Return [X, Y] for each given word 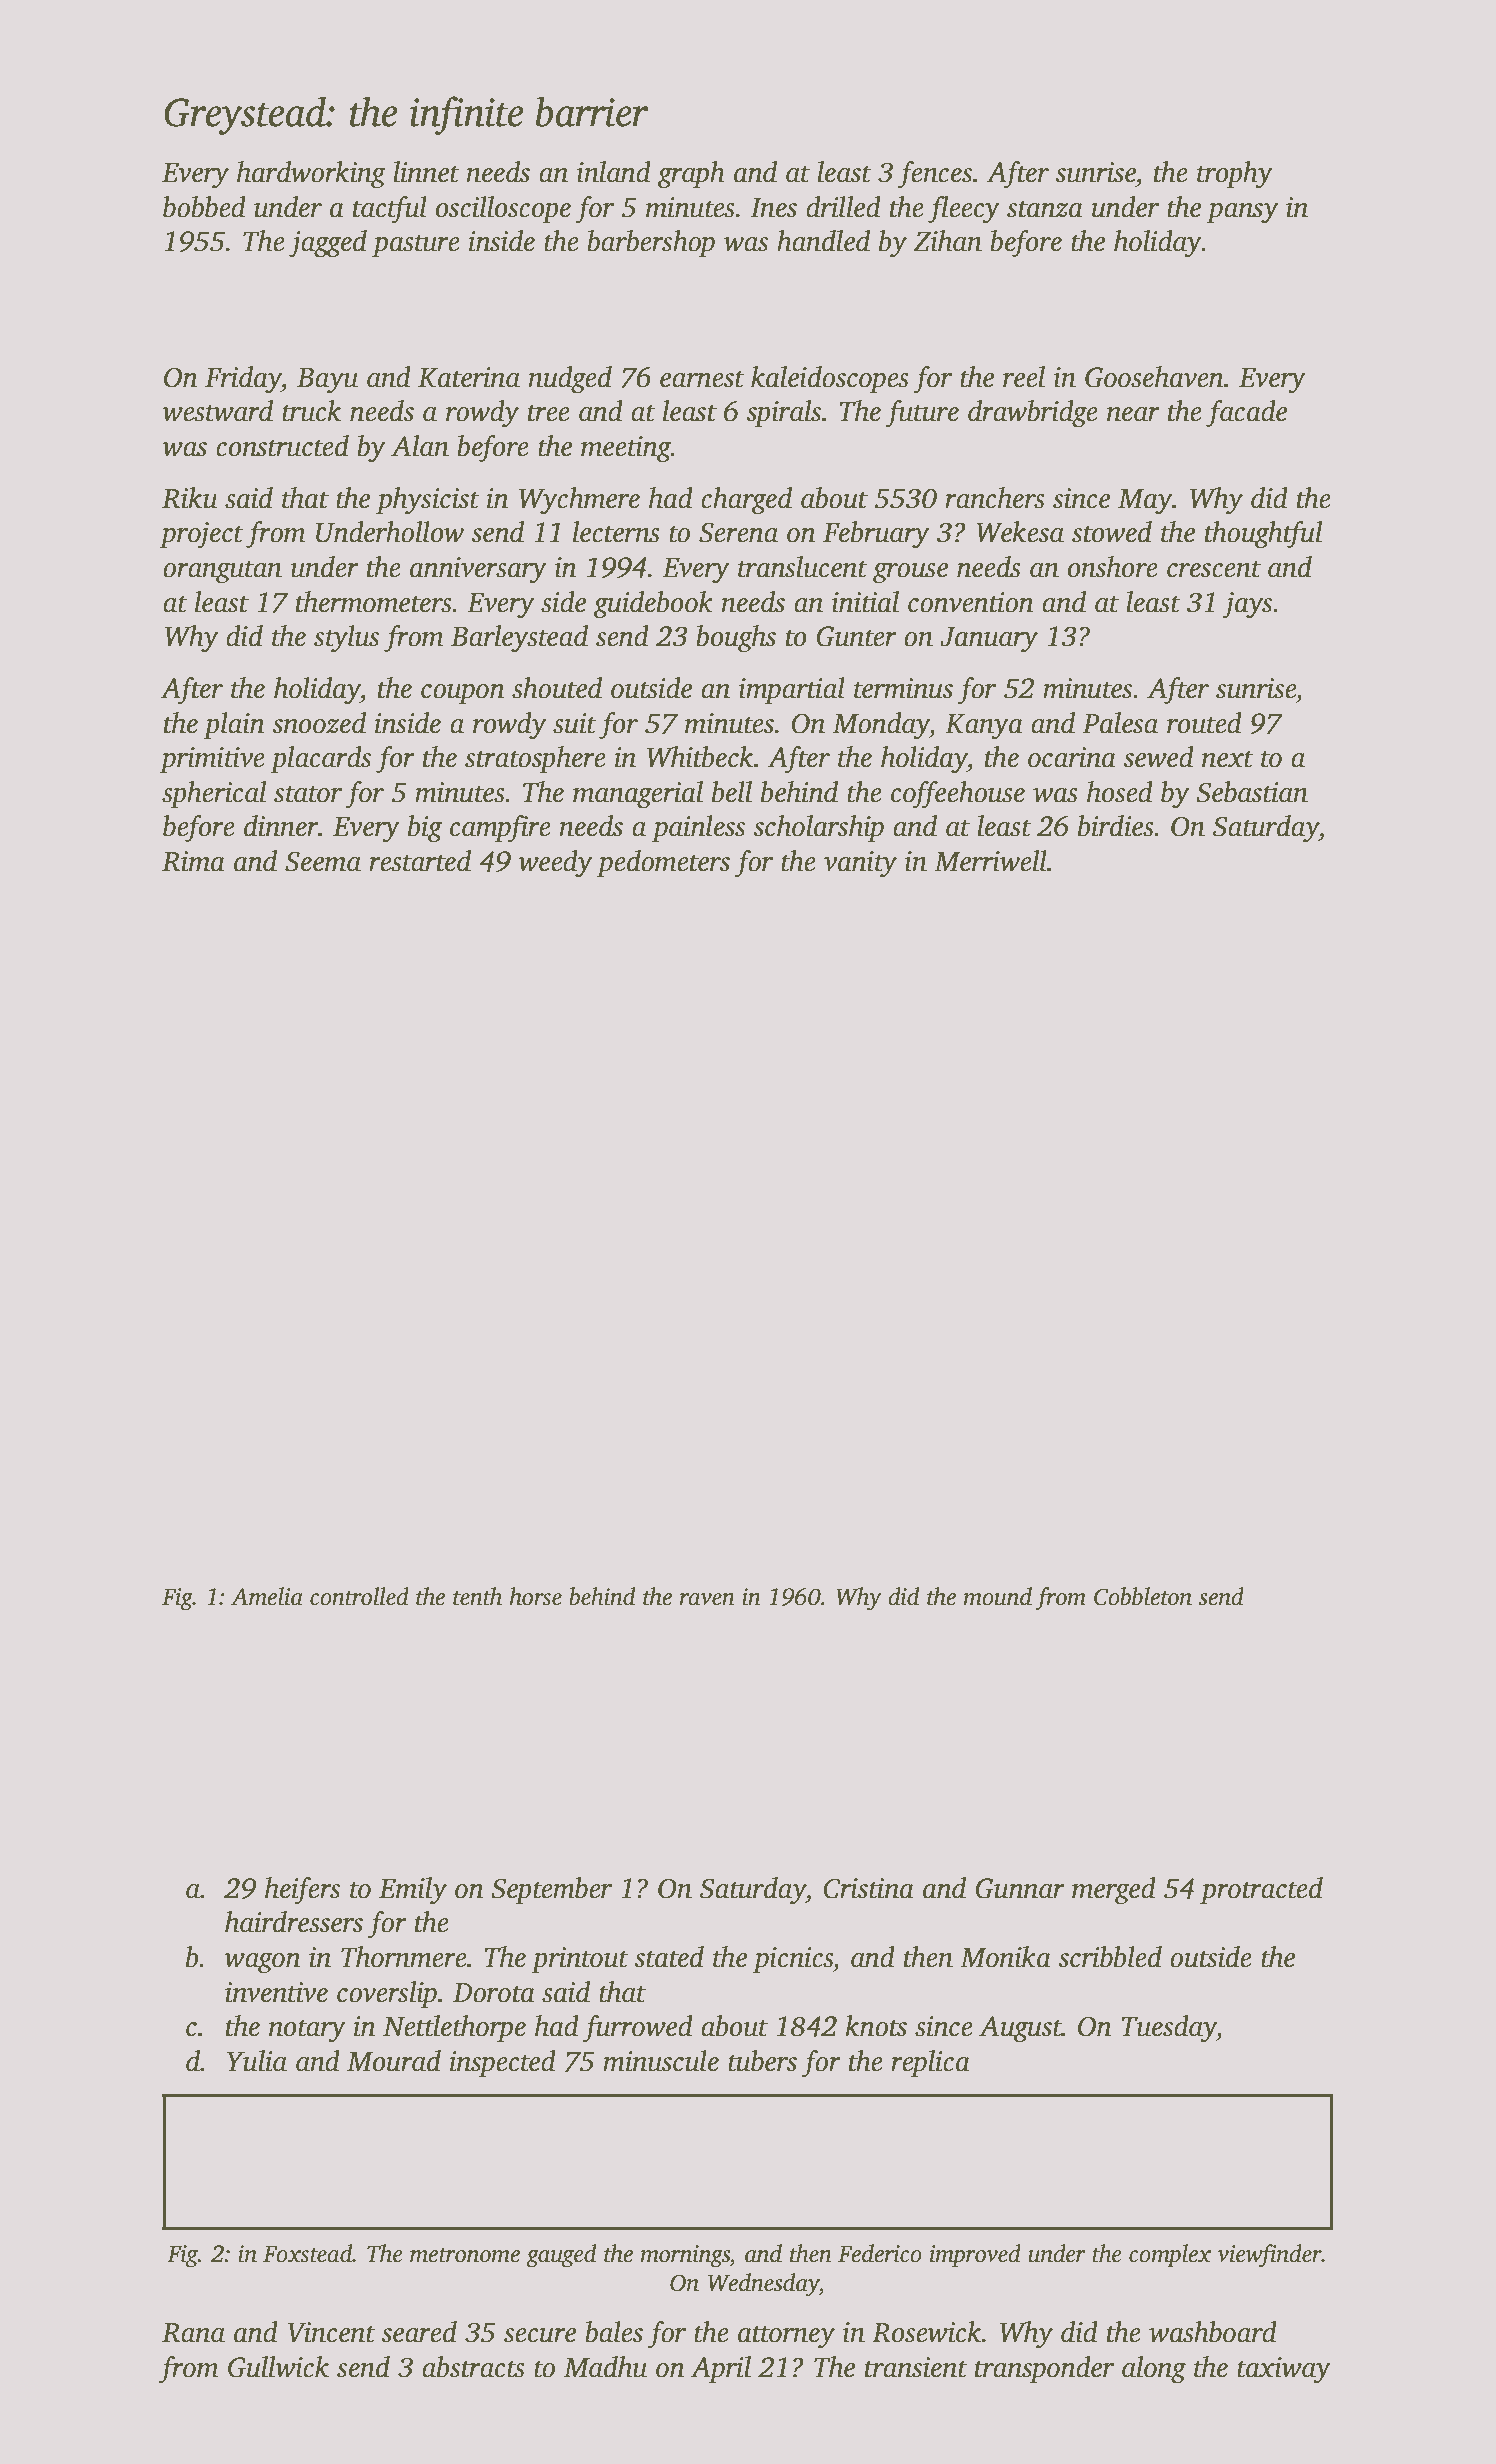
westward [217, 411]
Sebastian [1252, 792]
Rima [193, 861]
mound [998, 1596]
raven [707, 1599]
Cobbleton [1143, 1596]
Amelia [267, 1596]
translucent [803, 567]
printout [580, 1960]
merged [1114, 1891]
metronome [465, 2255]
